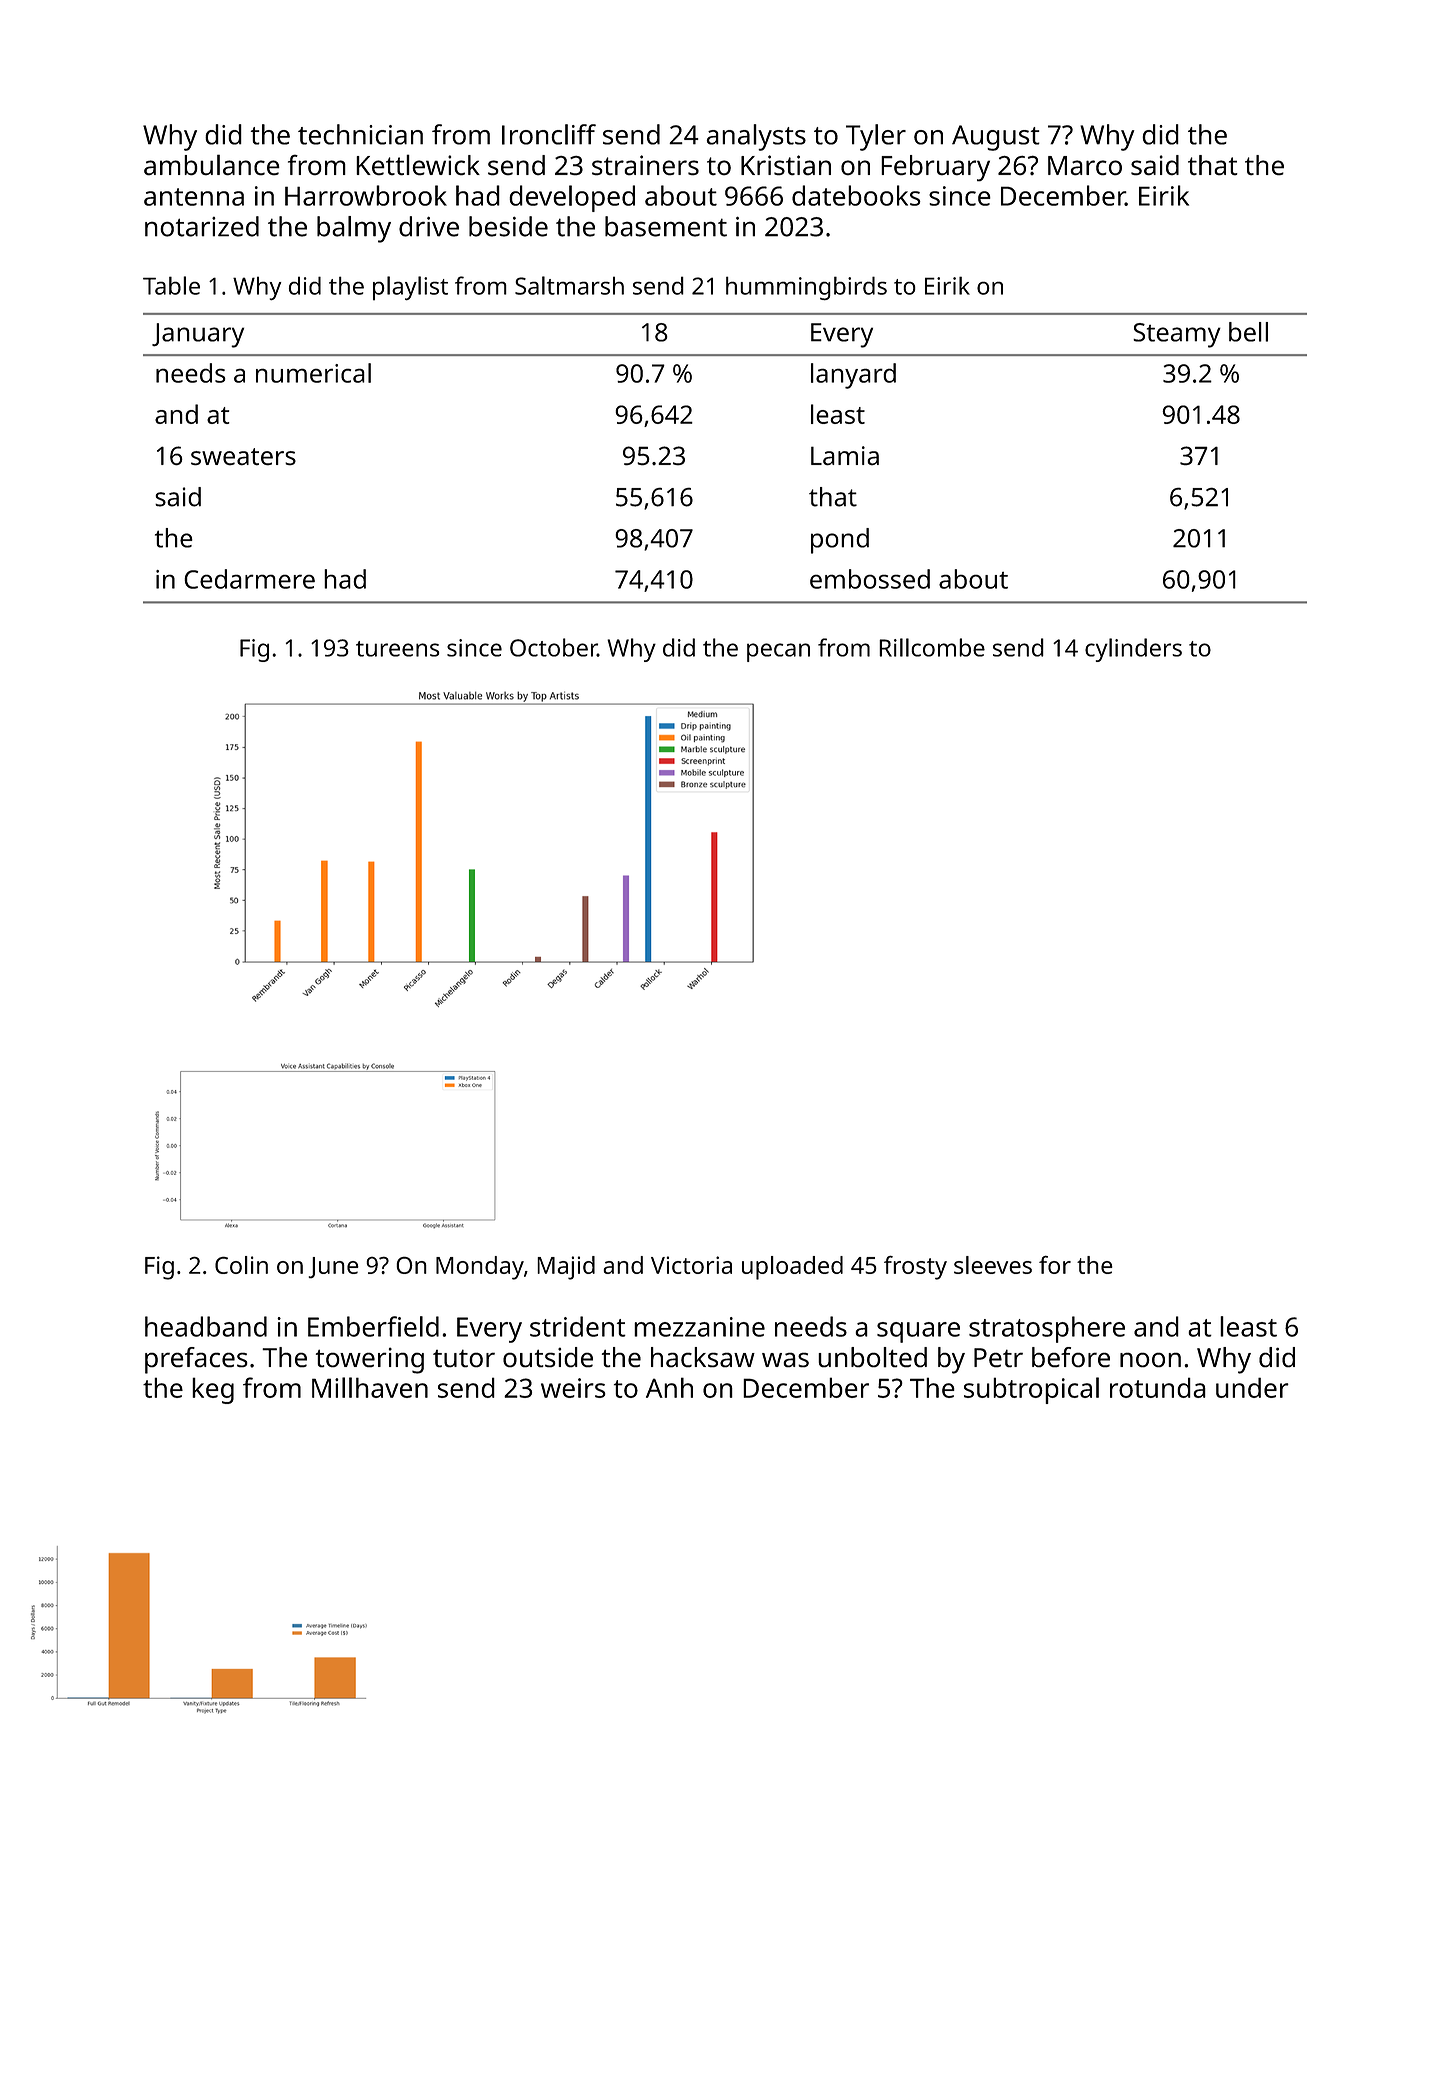 The width and height of the screenshot is (1450, 2100). Describe the element at coordinates (549, 134) in the screenshot. I see `Ironcliff` at that location.
